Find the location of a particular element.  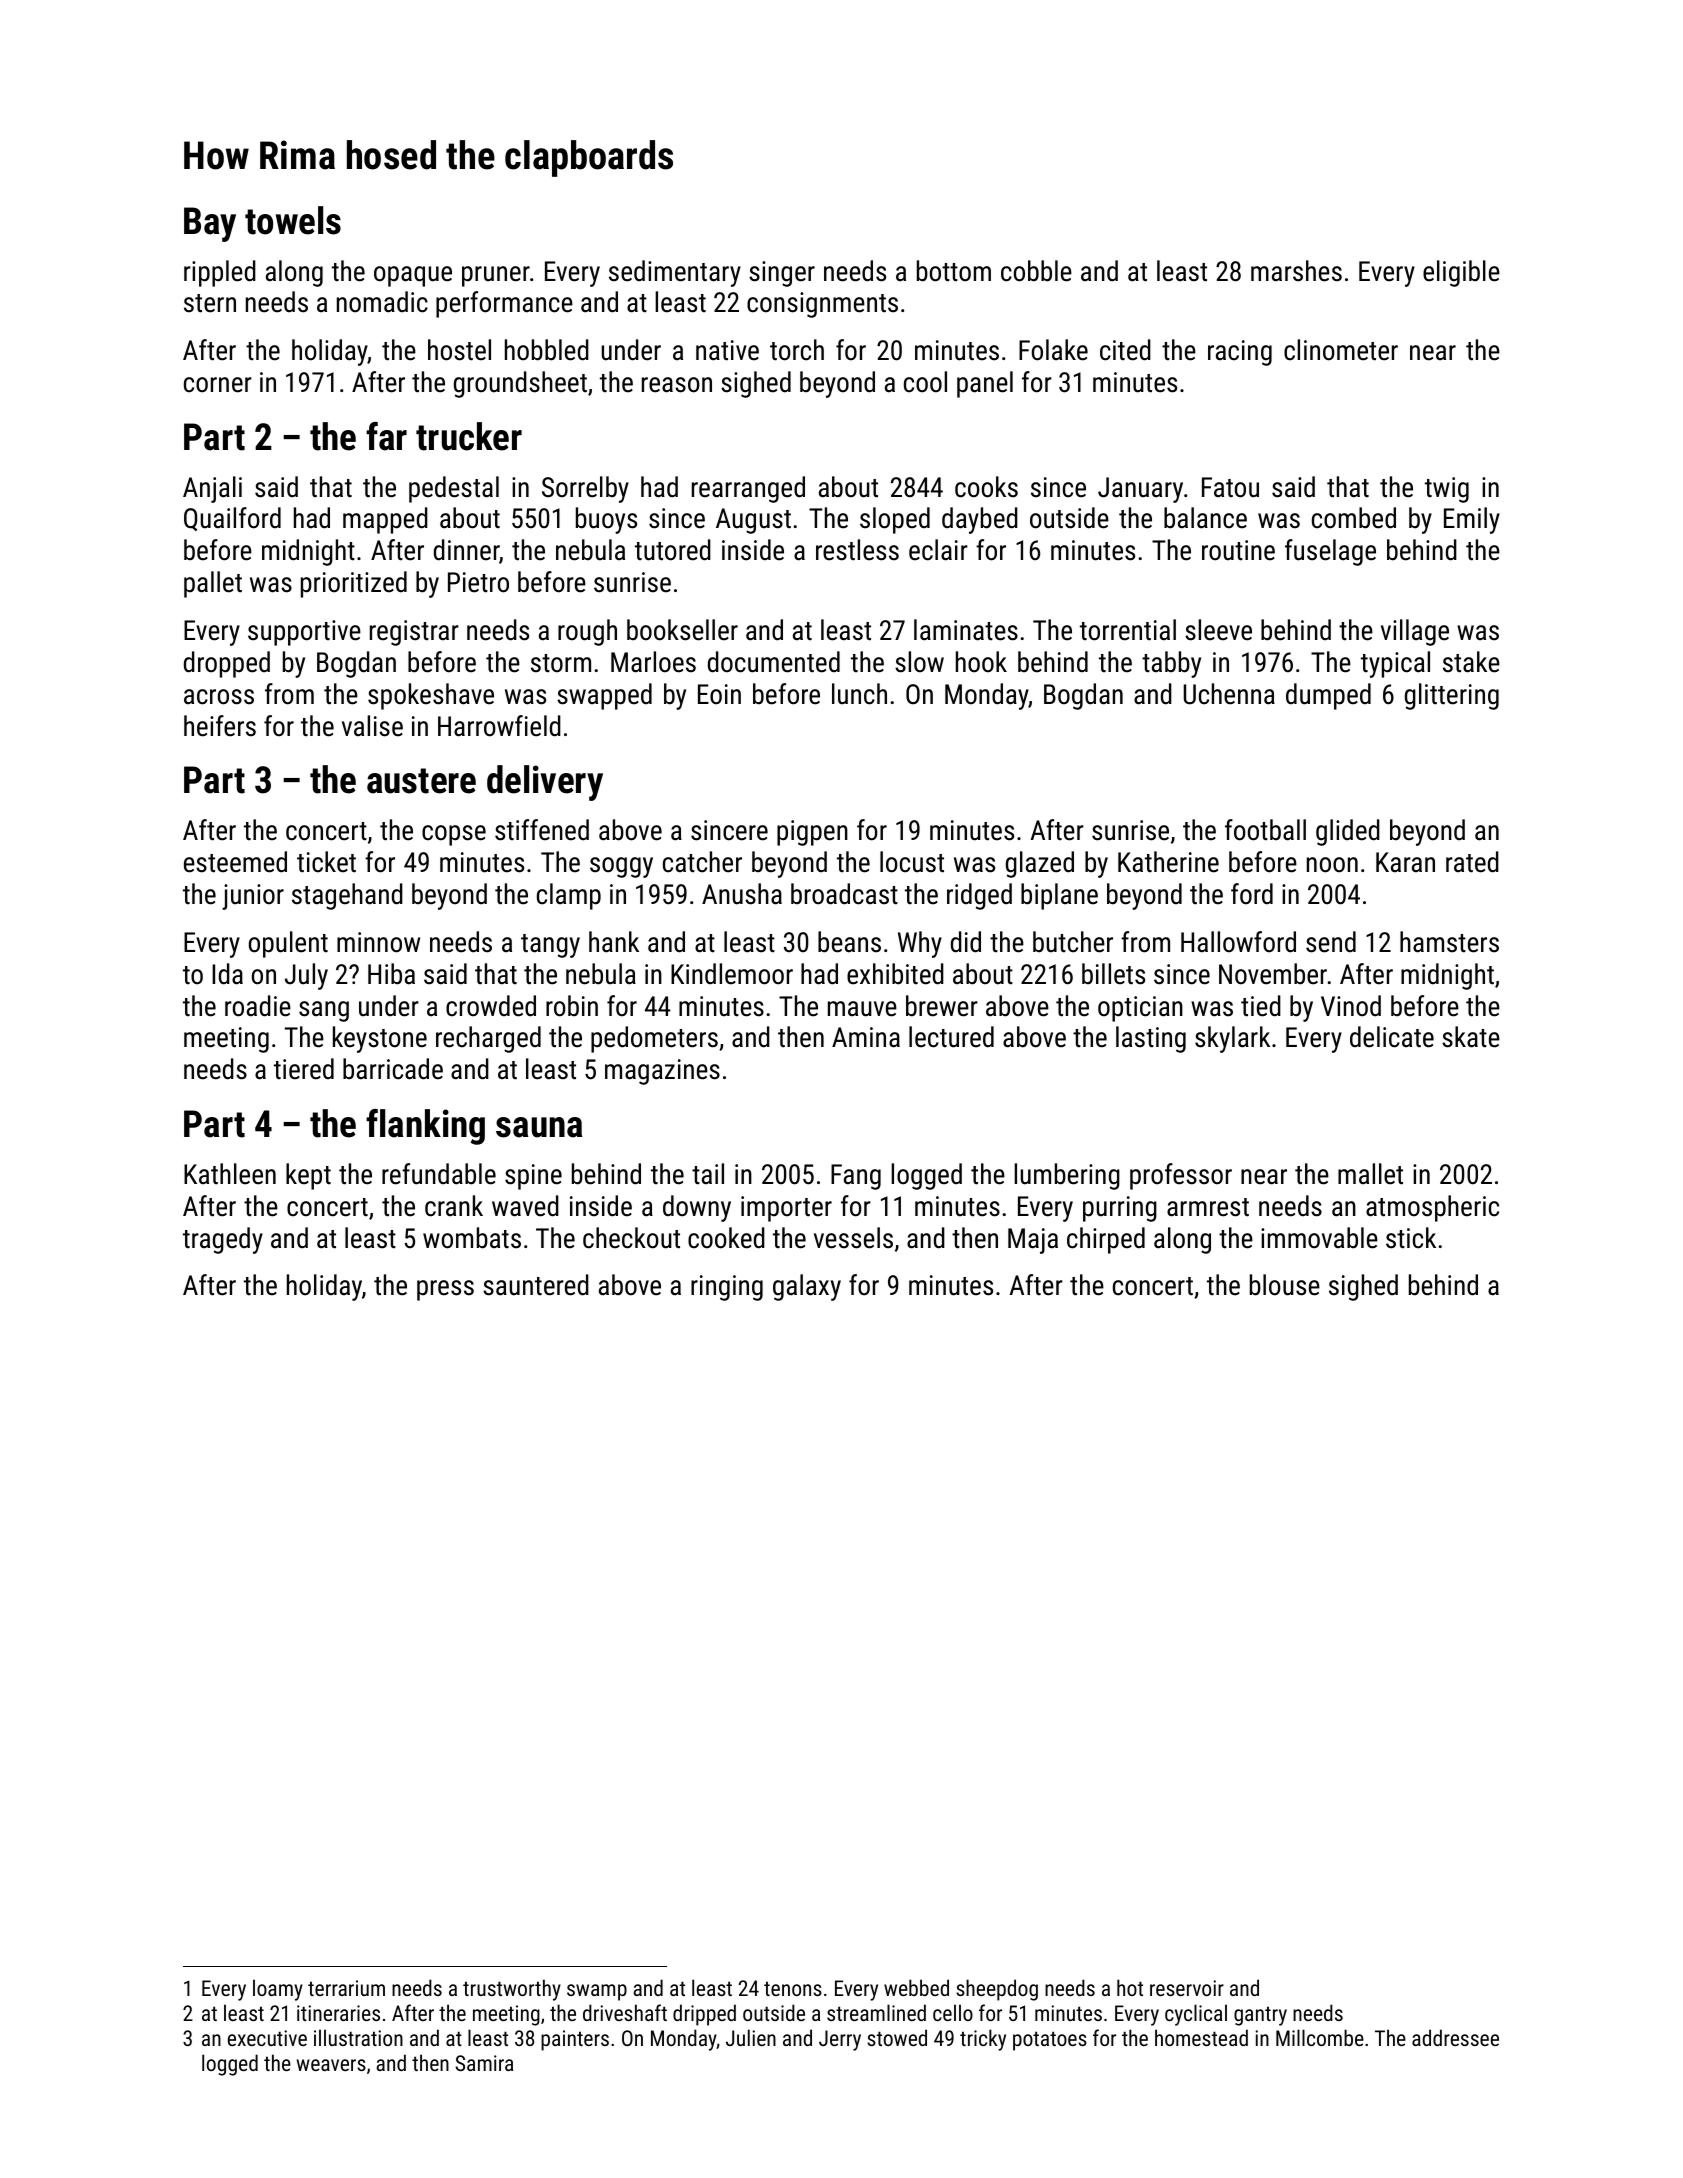

towels is located at coordinates (293, 220).
